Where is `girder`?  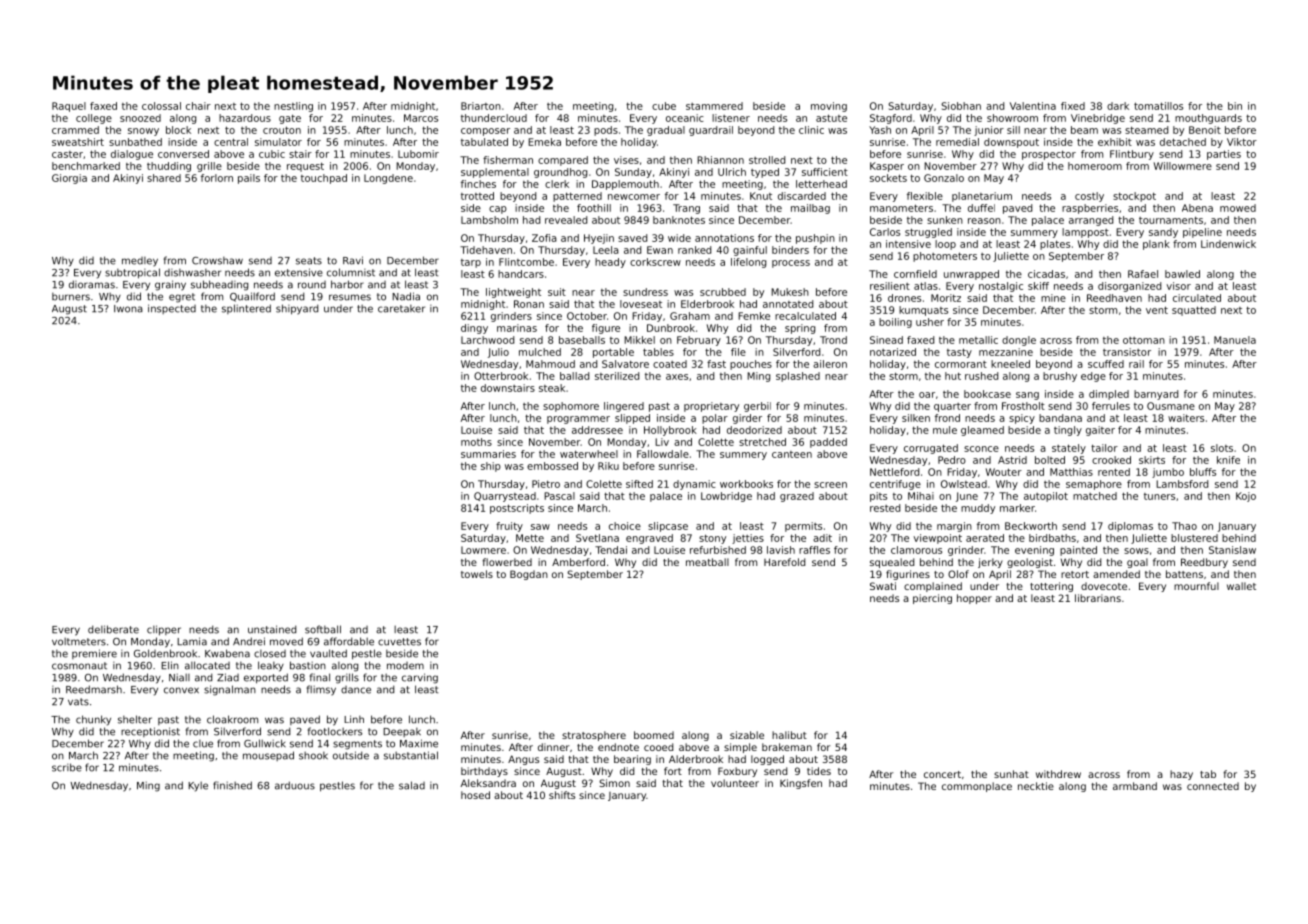 girder is located at coordinates (747, 419).
